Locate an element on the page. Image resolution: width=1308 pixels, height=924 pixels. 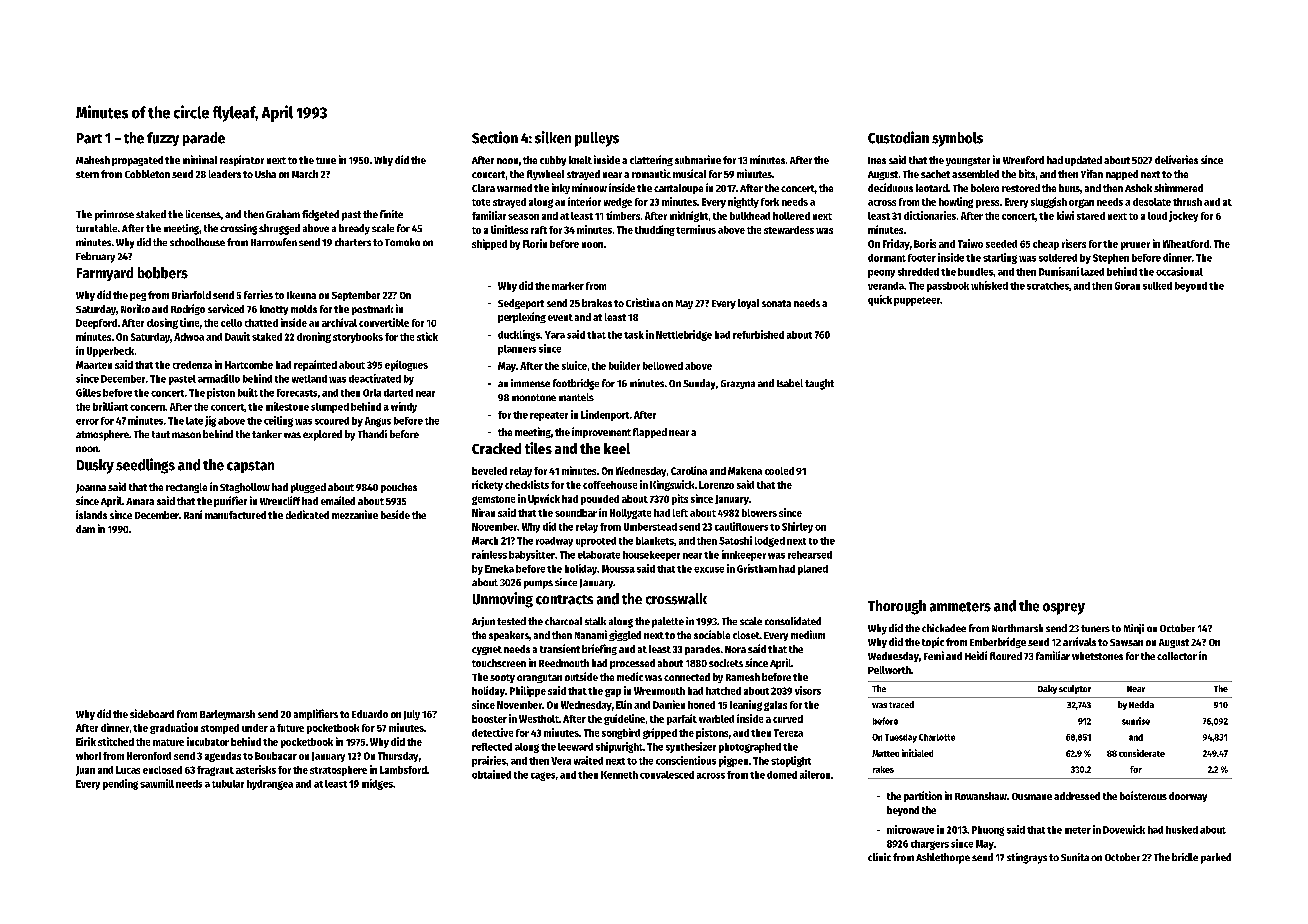
stern is located at coordinates (87, 174).
